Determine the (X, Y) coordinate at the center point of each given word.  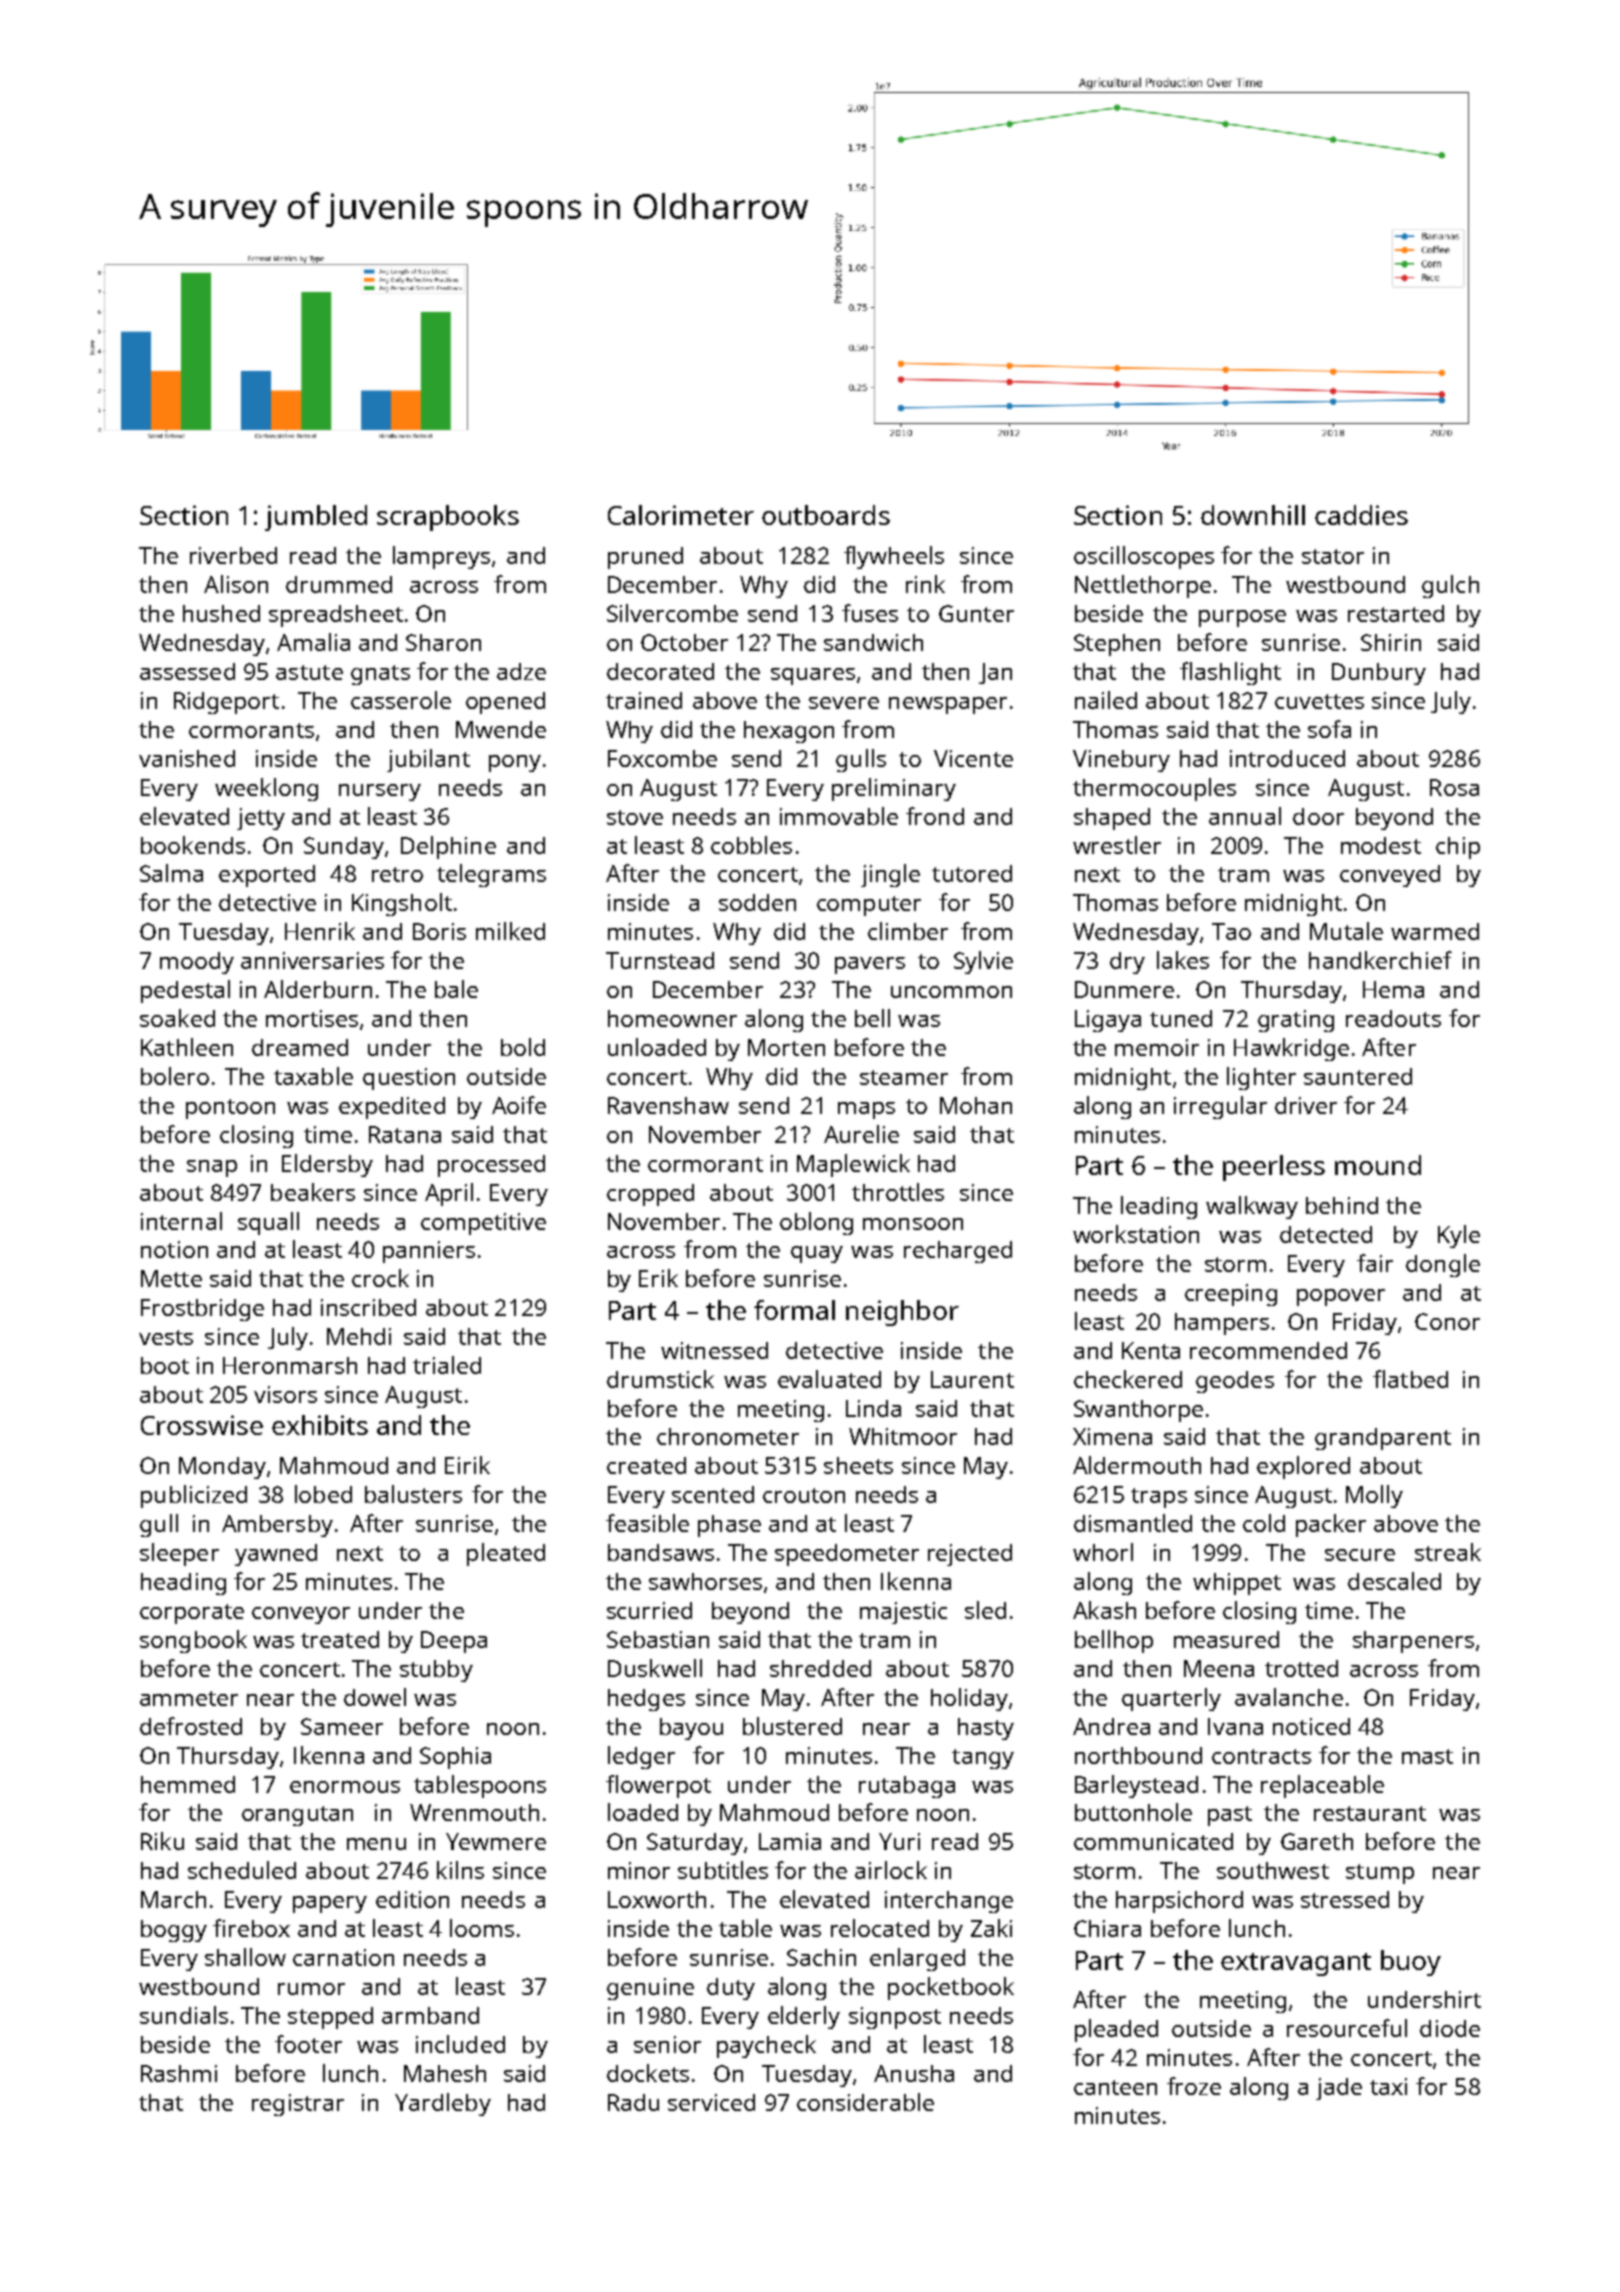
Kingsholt (402, 904)
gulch (1450, 586)
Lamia (790, 1841)
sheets (858, 1465)
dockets (648, 2073)
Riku (162, 1841)
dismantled (1133, 1523)
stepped (330, 2018)
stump (1380, 1874)
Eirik (467, 1465)
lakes (1183, 960)
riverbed (233, 555)
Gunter (976, 613)
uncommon (951, 992)
